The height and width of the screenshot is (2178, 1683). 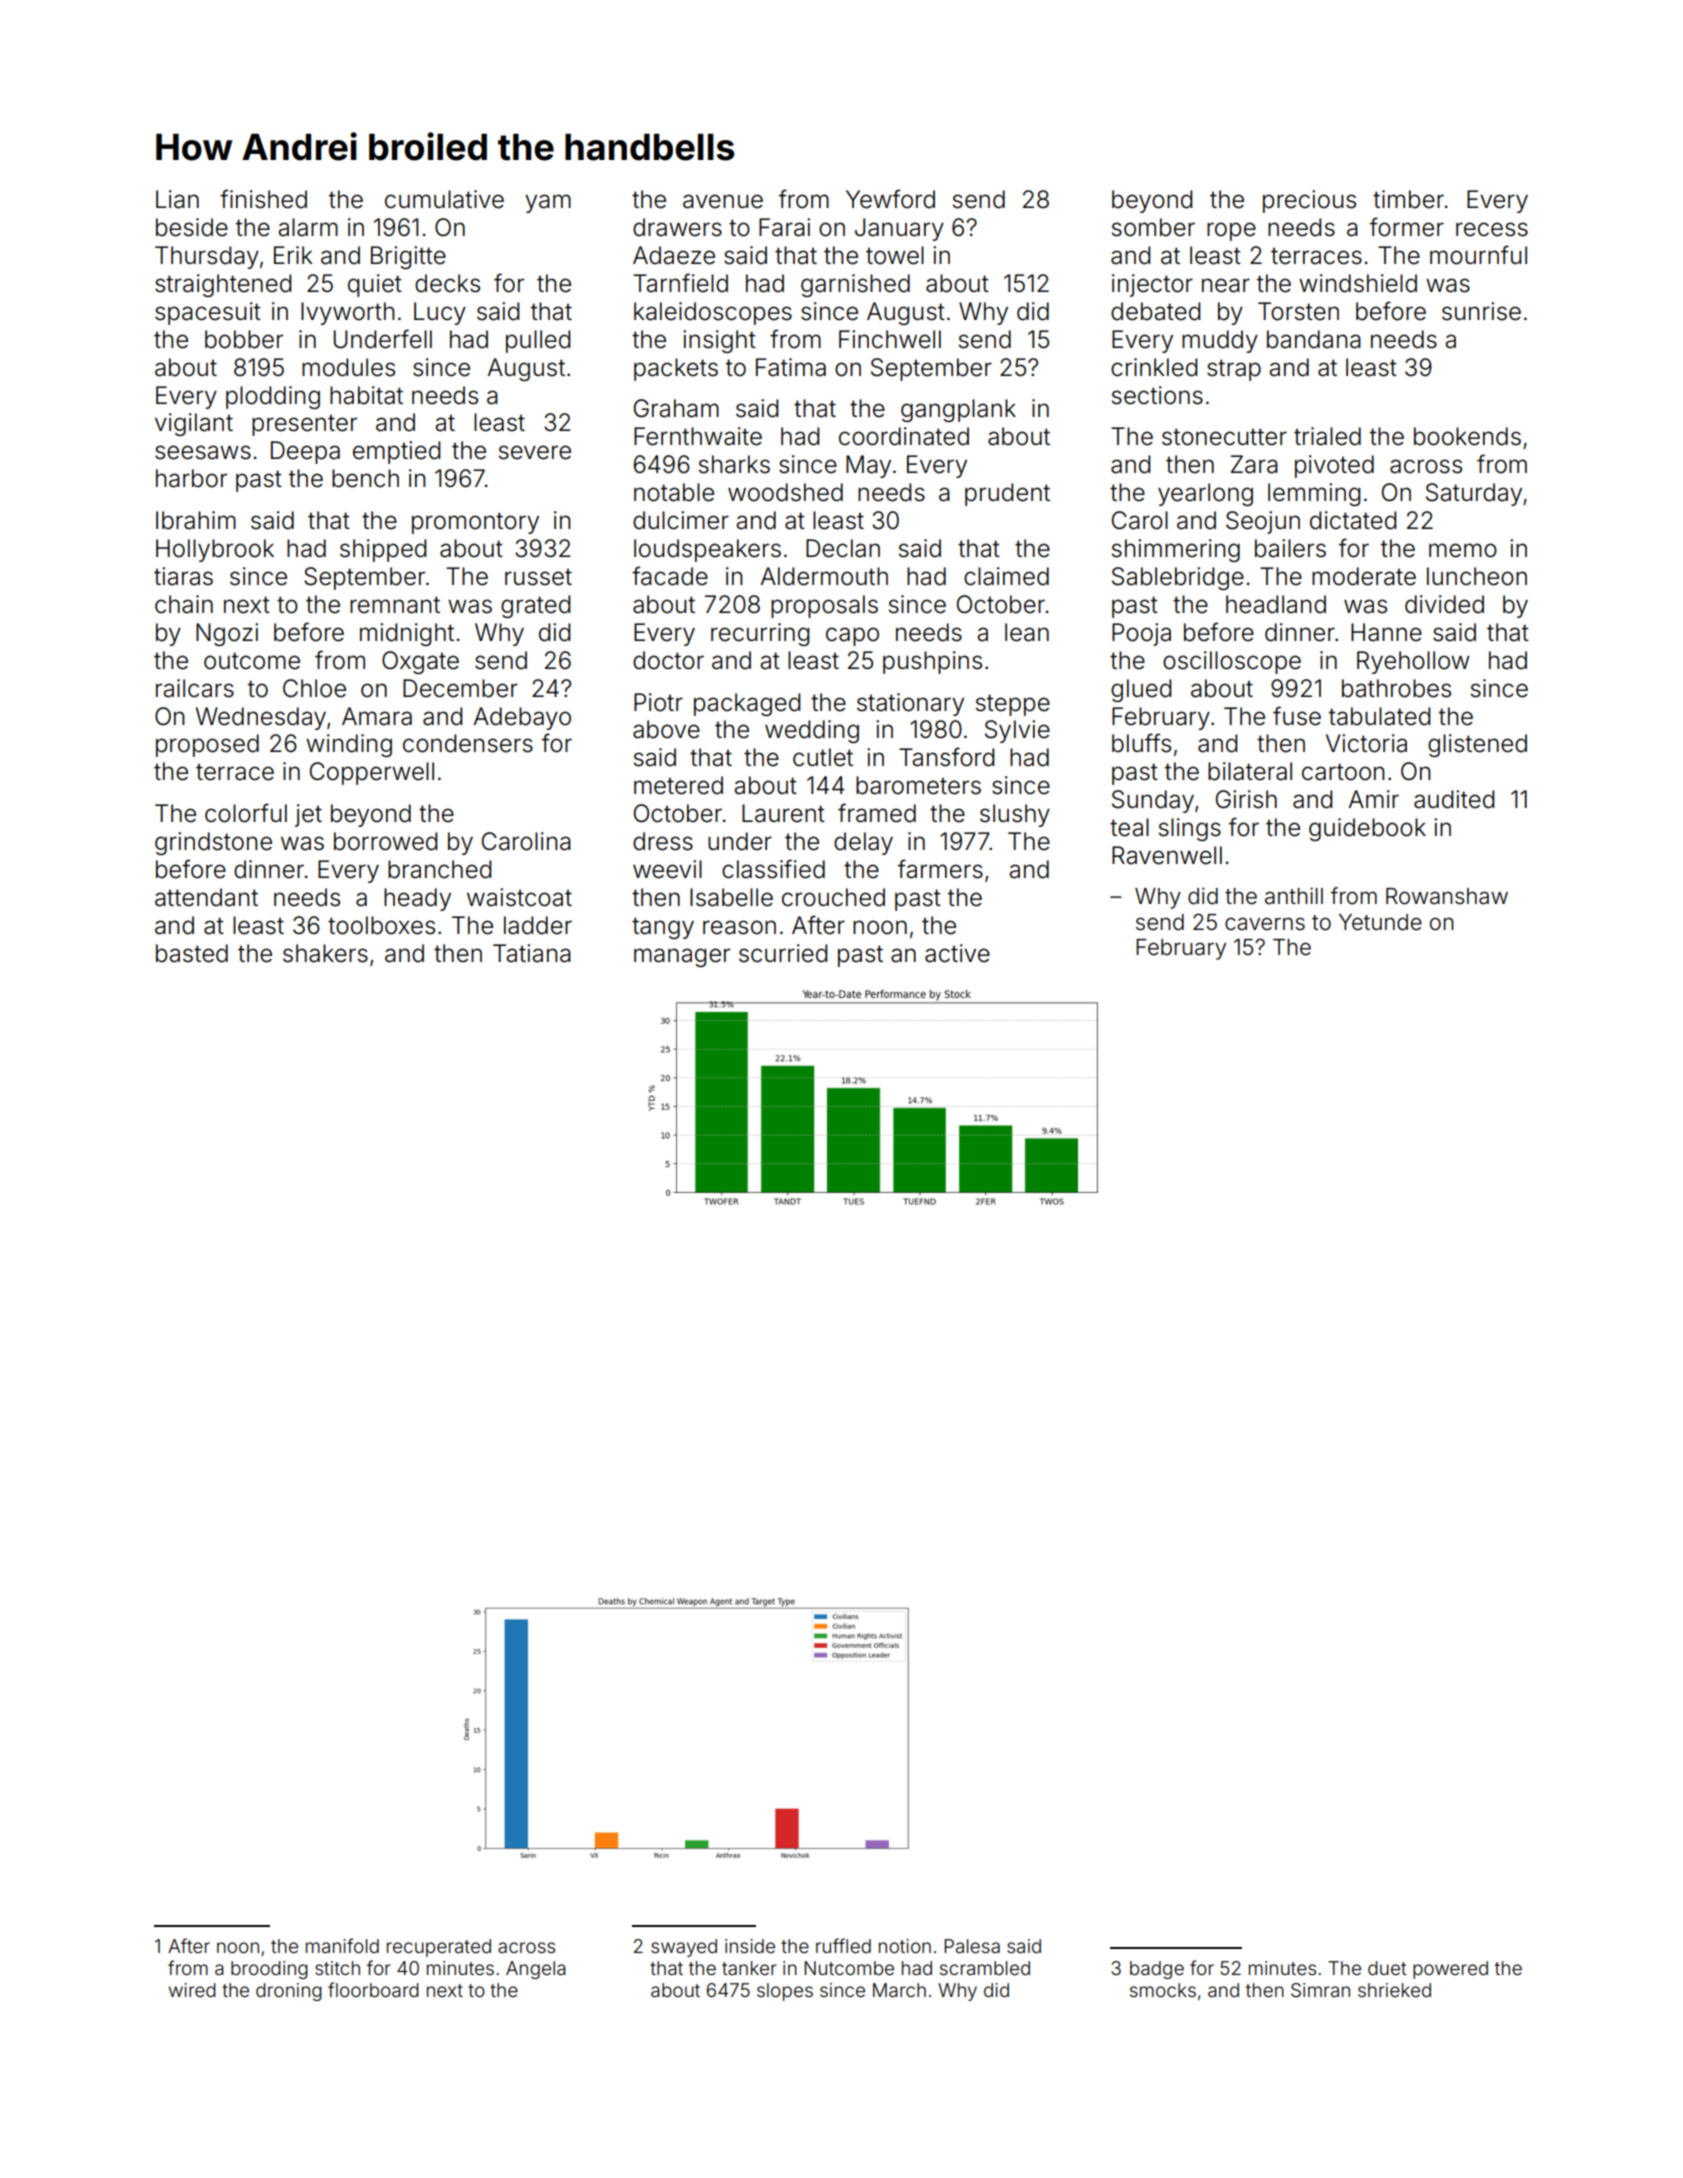 I want to click on droning, so click(x=289, y=1992).
